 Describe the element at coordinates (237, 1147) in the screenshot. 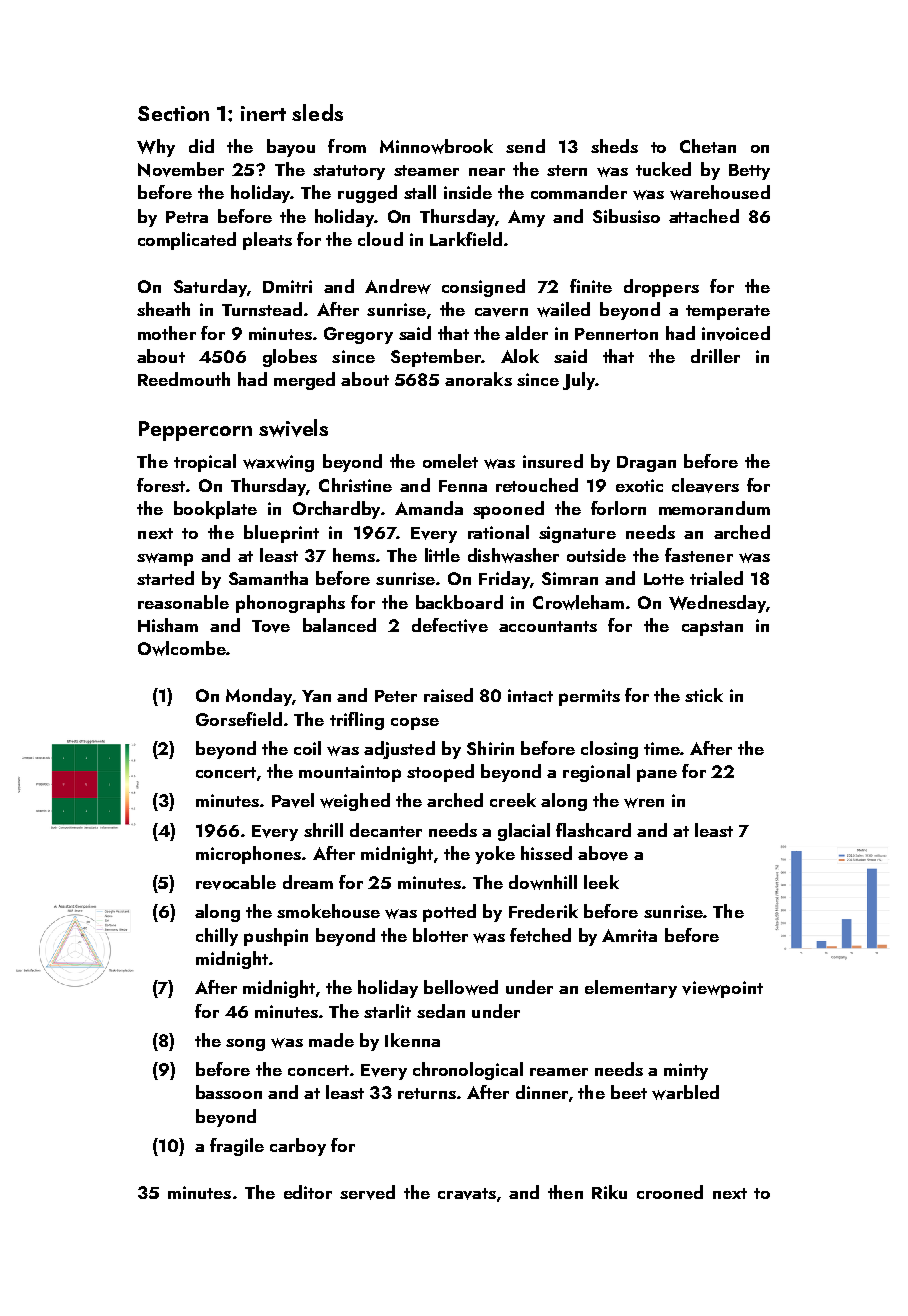

I see `fragile` at that location.
